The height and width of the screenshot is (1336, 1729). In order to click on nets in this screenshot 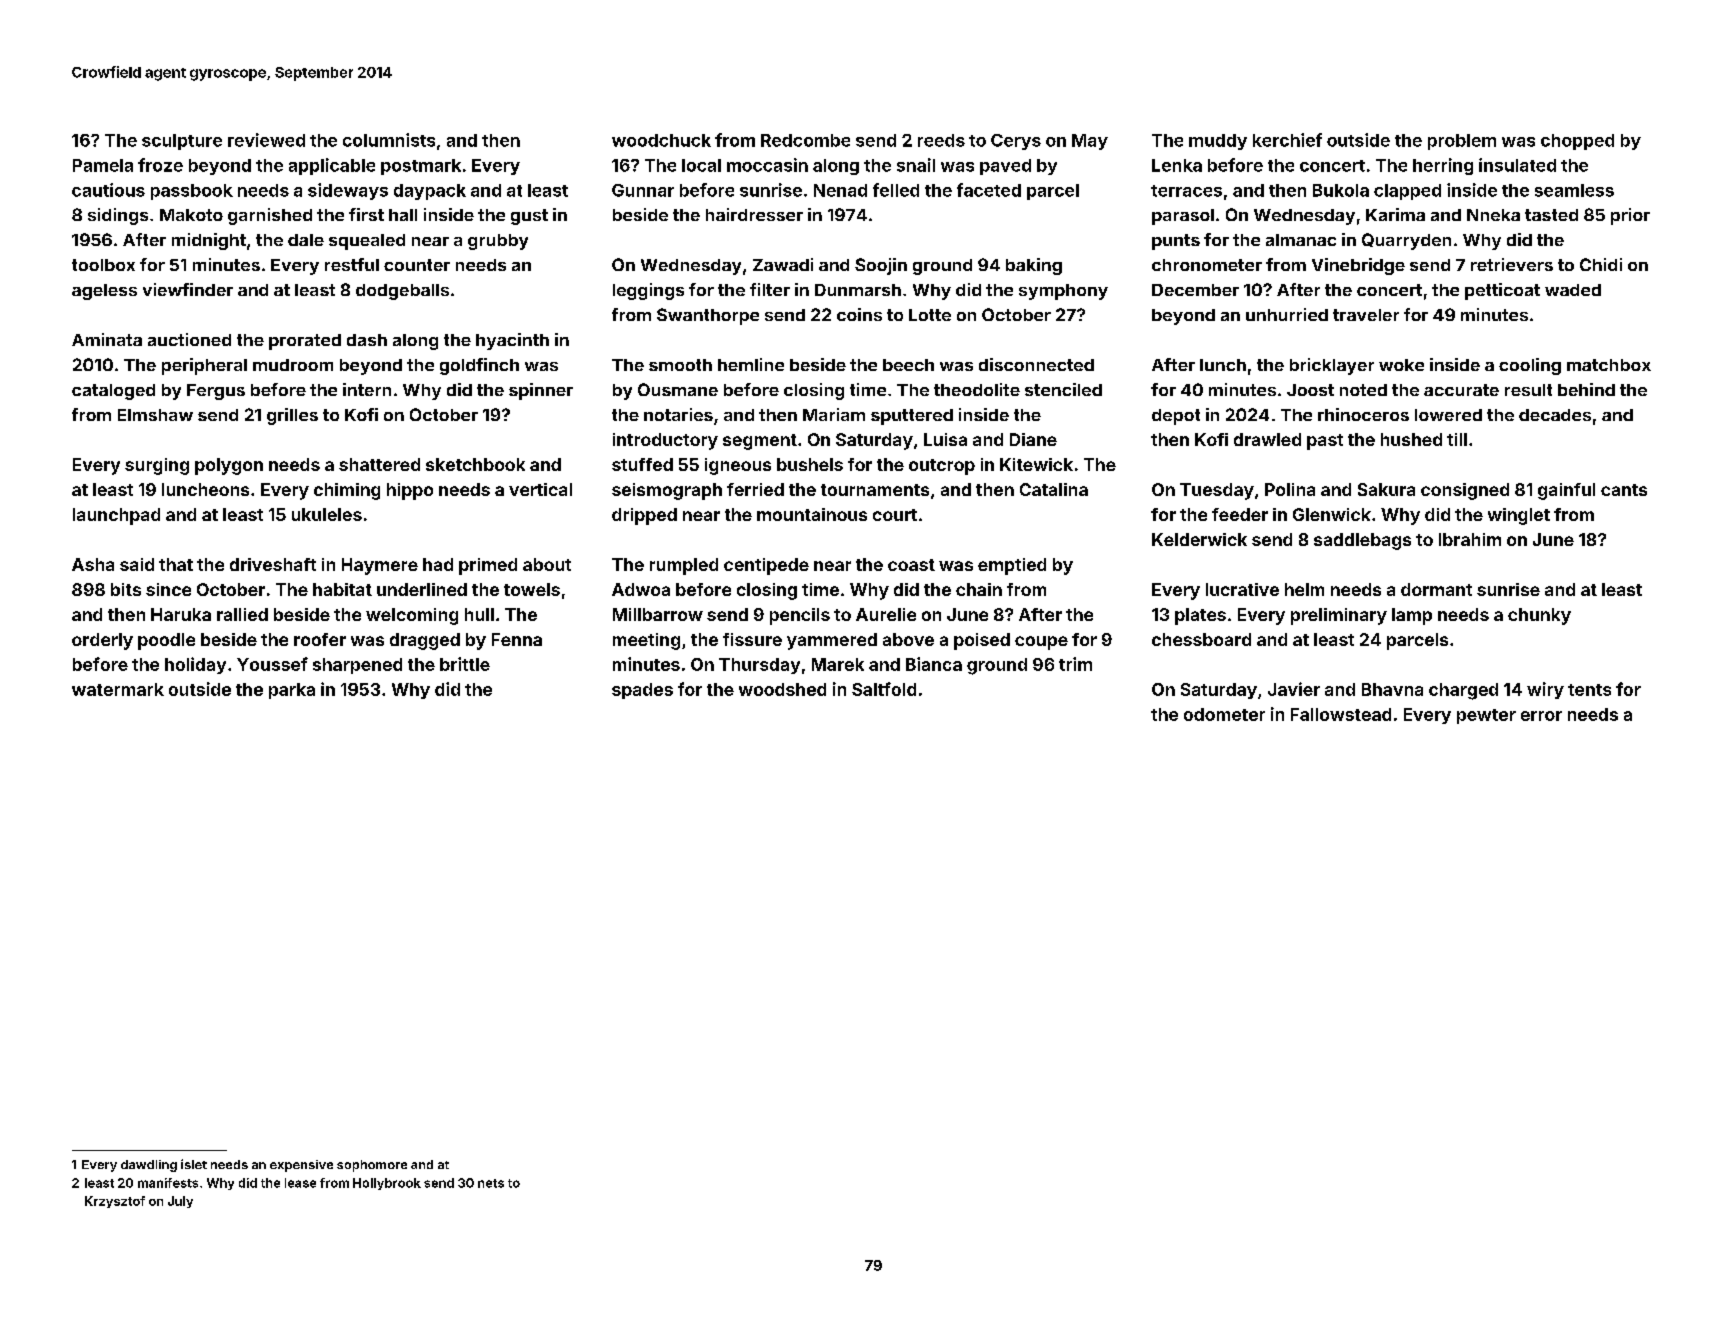, I will do `click(491, 1183)`.
